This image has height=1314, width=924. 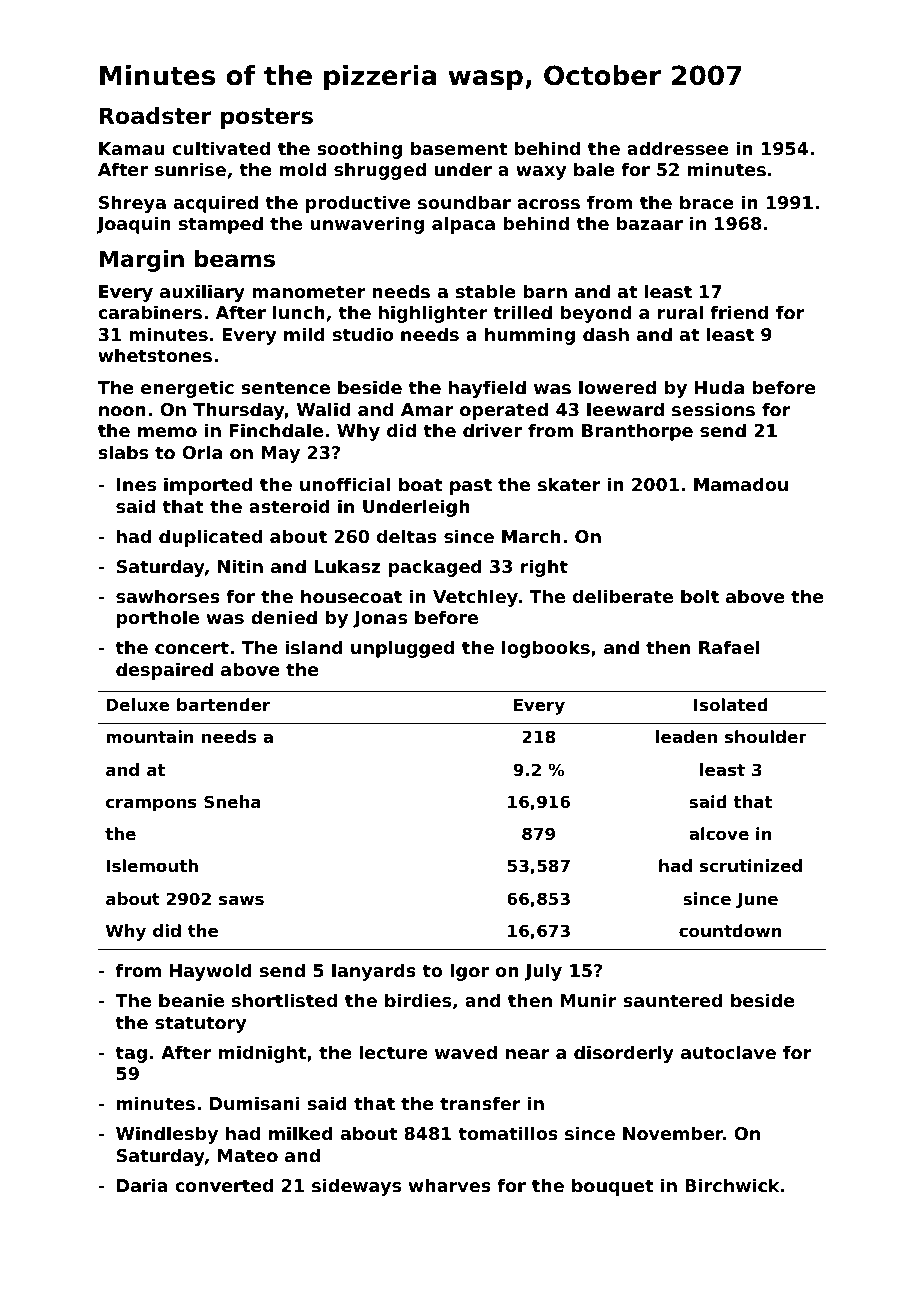 I want to click on November, so click(x=673, y=1133).
